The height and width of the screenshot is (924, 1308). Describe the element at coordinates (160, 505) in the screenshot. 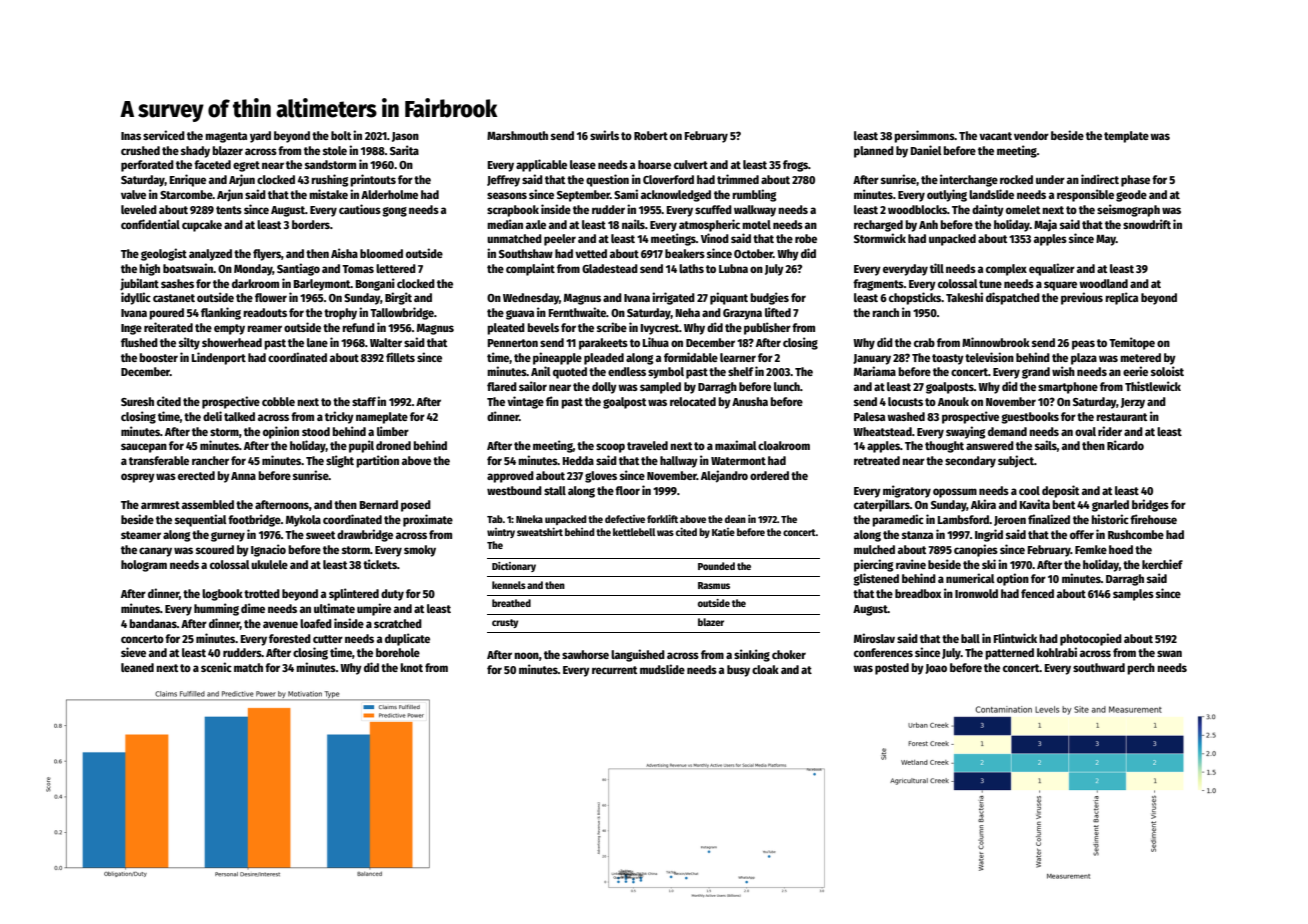

I see `armrest` at that location.
